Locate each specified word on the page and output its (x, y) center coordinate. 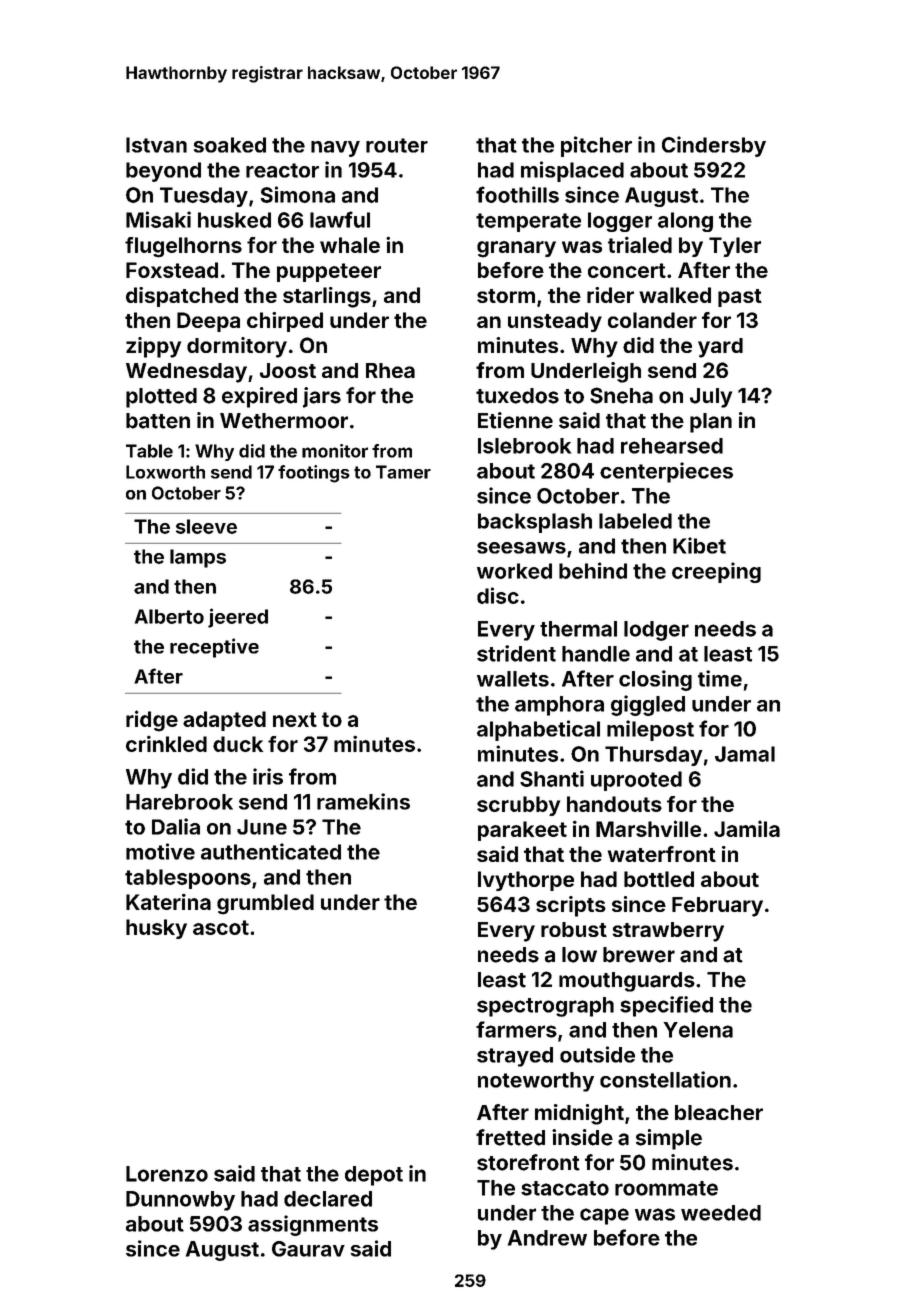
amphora (559, 706)
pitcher (596, 146)
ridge (152, 721)
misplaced (572, 171)
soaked (230, 145)
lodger (656, 631)
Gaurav (308, 1249)
